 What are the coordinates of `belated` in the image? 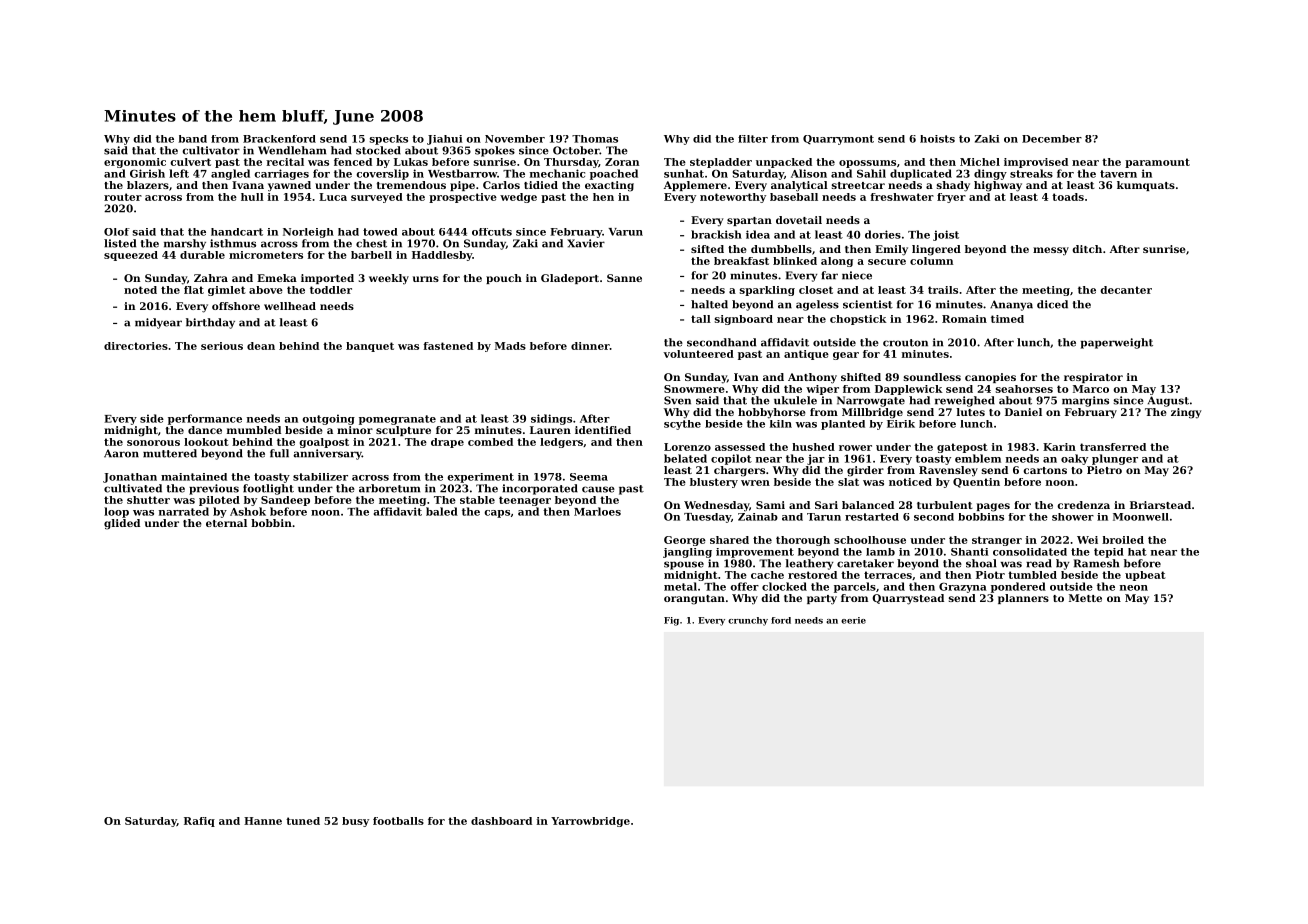 It's located at (685, 458).
